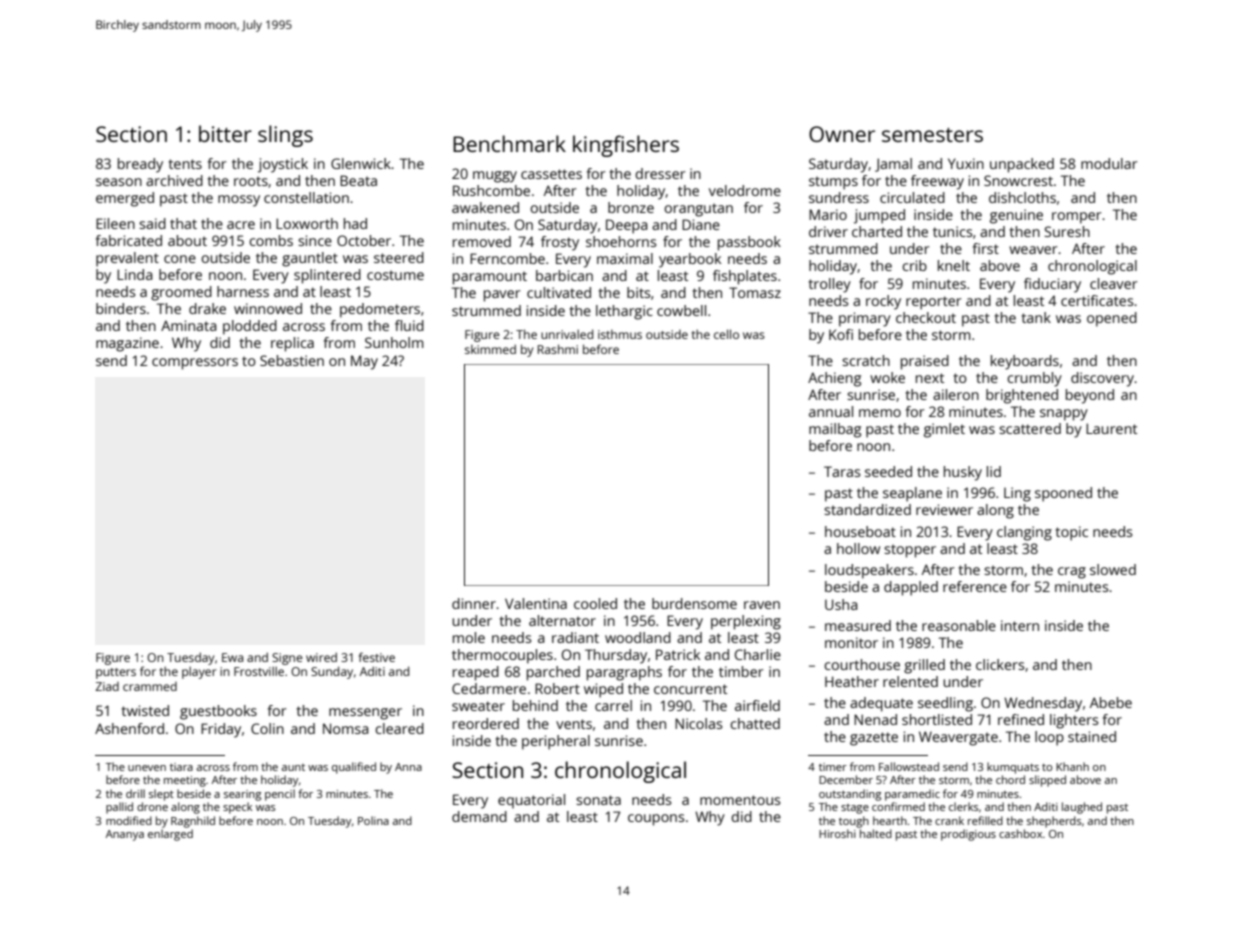 This page has height=952, width=1233. What do you see at coordinates (626, 146) in the page?
I see `kingfishers` at bounding box center [626, 146].
